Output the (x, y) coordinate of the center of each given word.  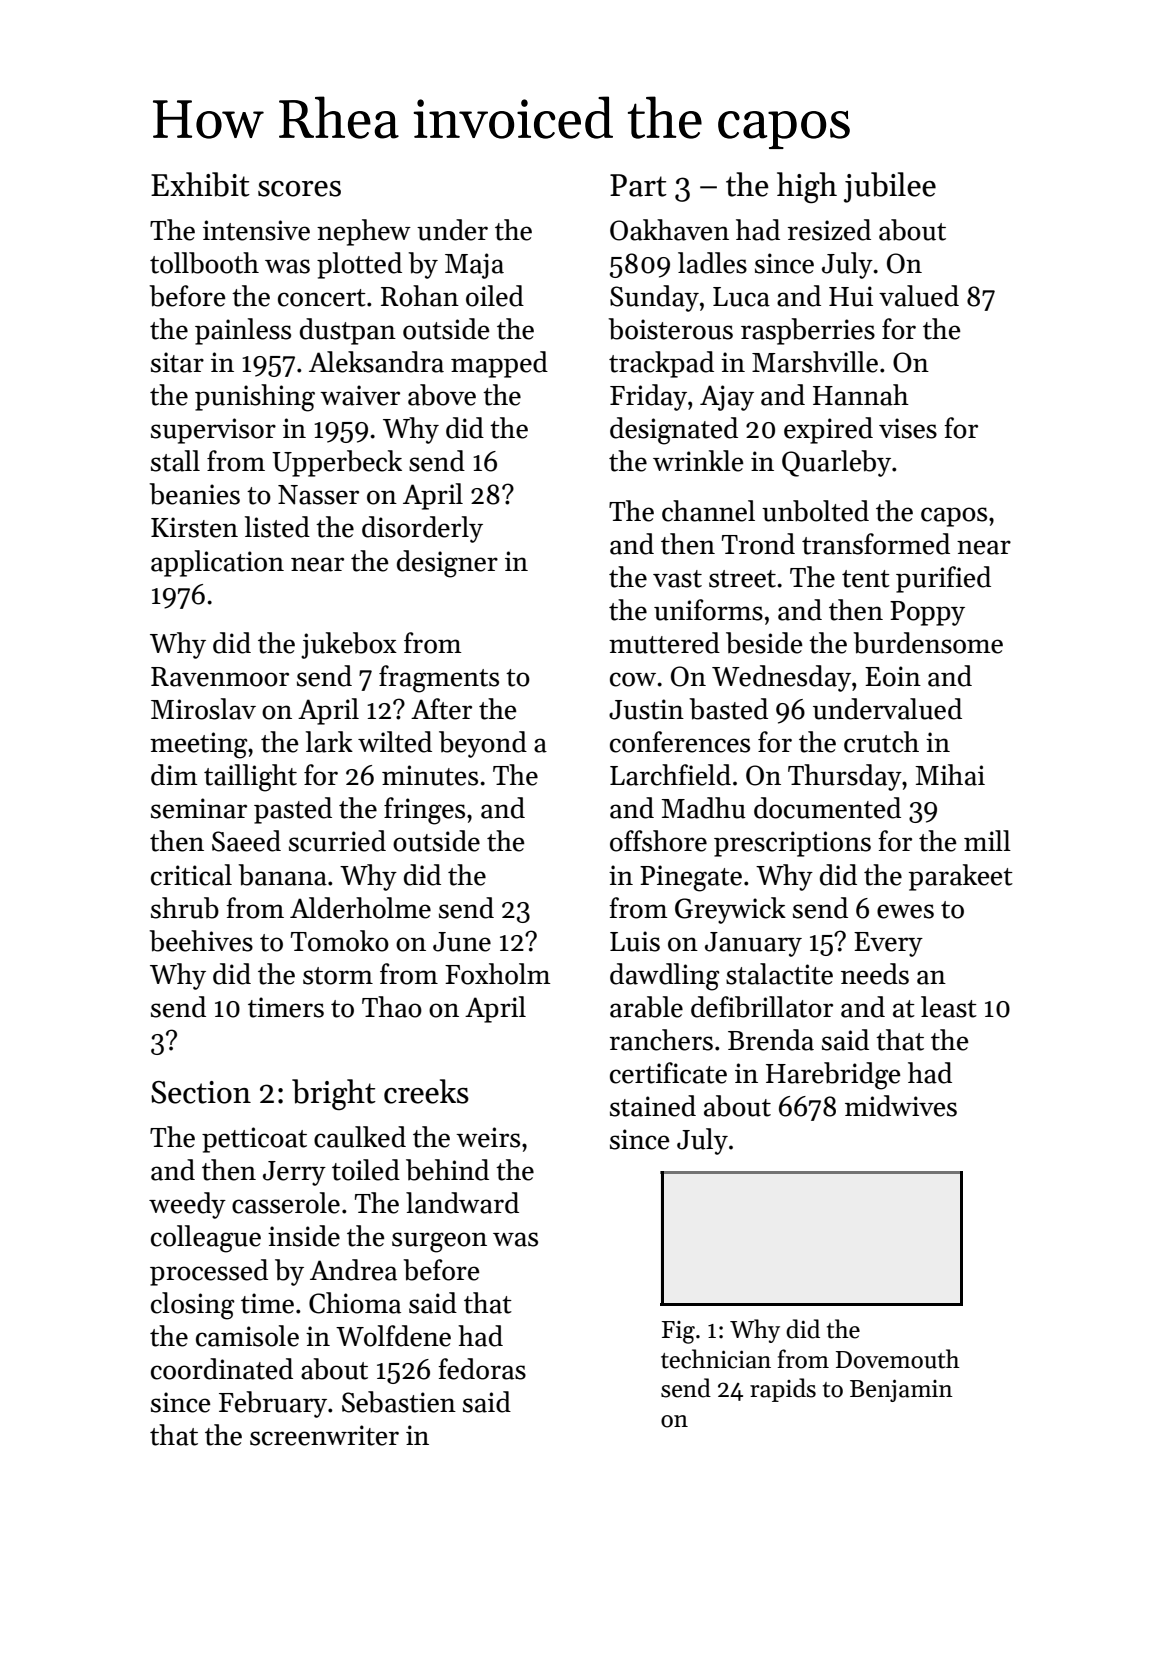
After (441, 709)
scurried (337, 841)
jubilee (890, 187)
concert (322, 298)
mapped (499, 364)
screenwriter (324, 1435)
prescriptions (792, 844)
